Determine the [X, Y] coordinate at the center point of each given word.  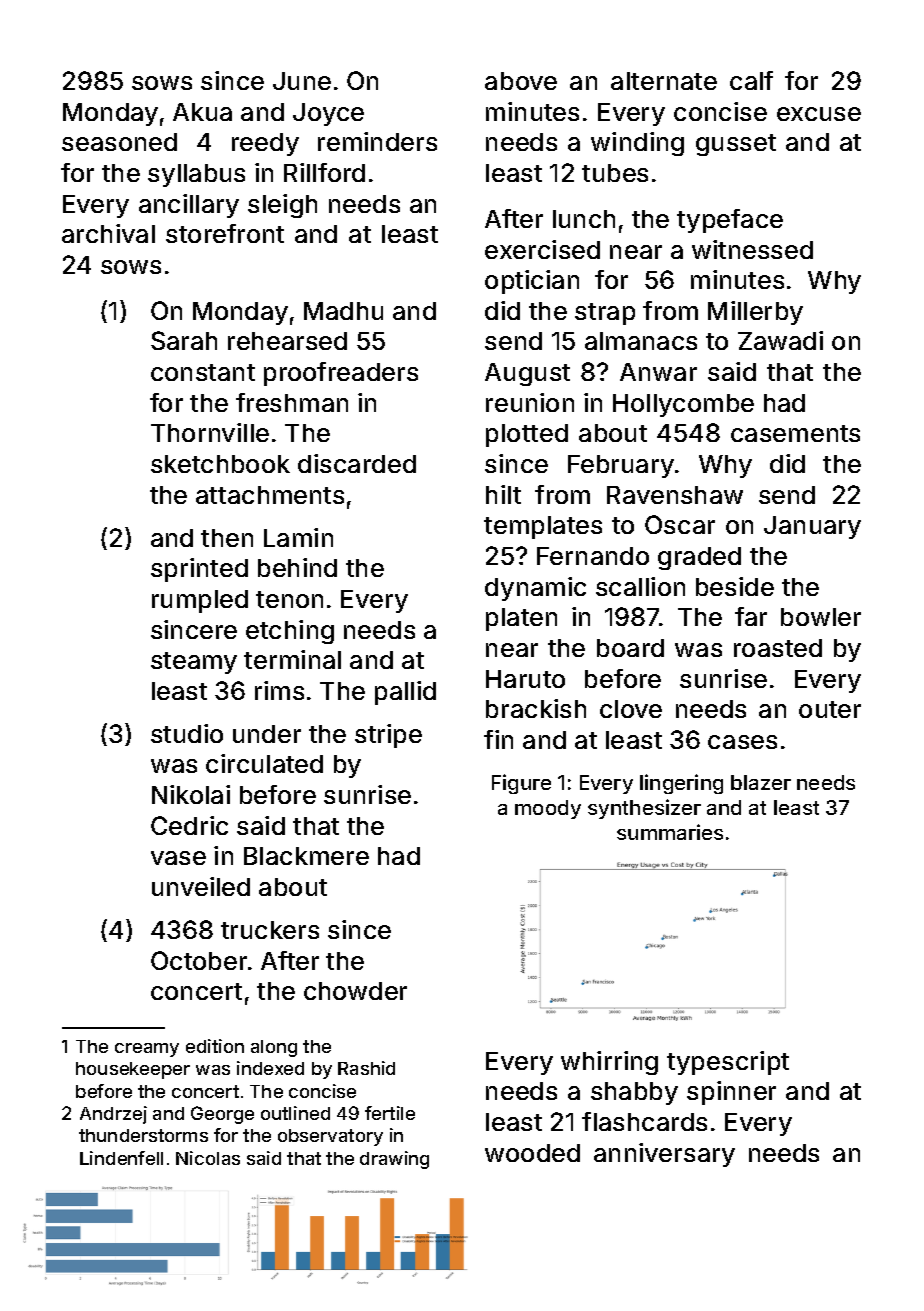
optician [532, 282]
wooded [532, 1153]
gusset [736, 145]
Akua [202, 112]
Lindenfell [121, 1158]
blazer [761, 782]
